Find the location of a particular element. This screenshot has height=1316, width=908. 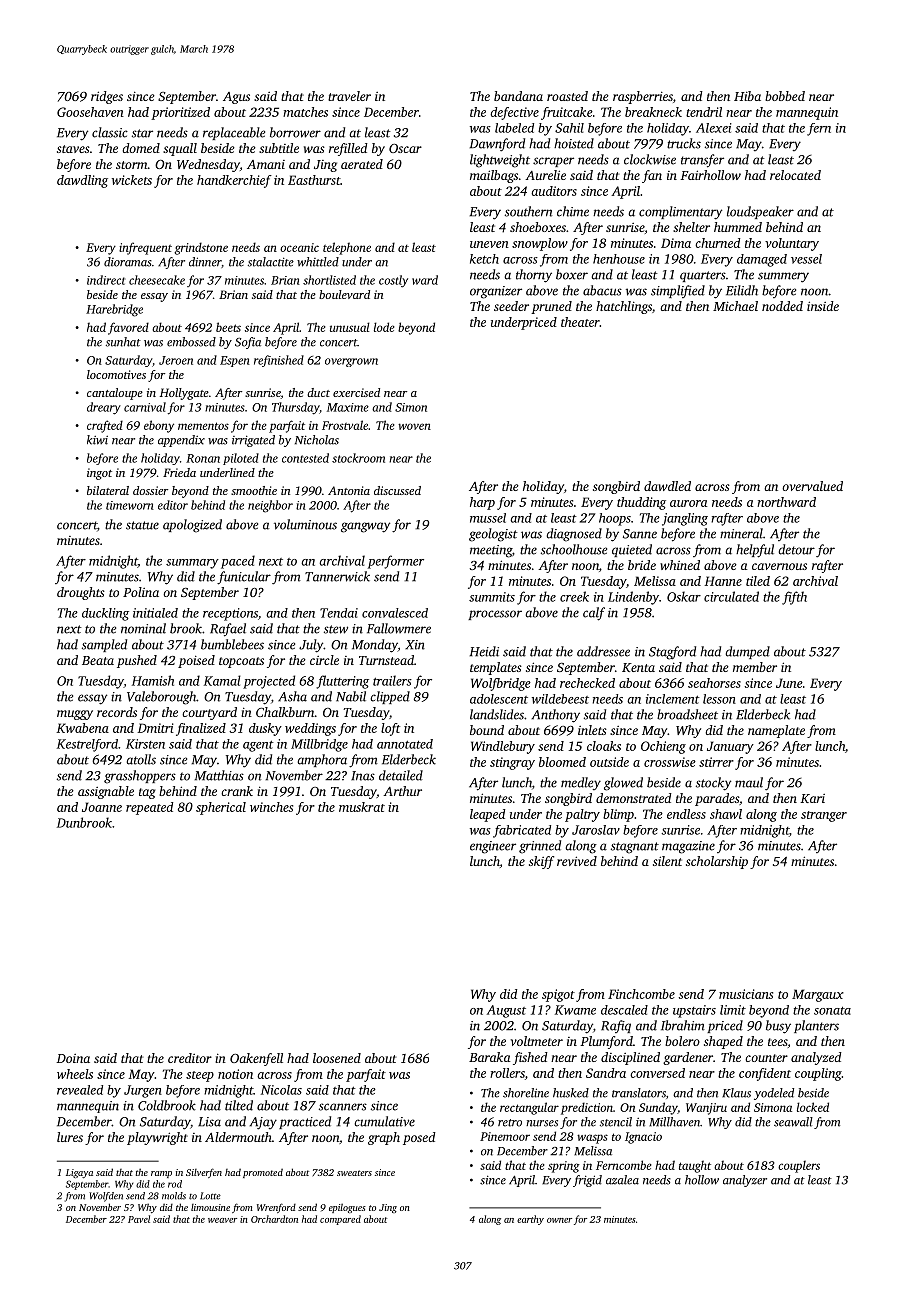

Ochieng is located at coordinates (663, 747).
